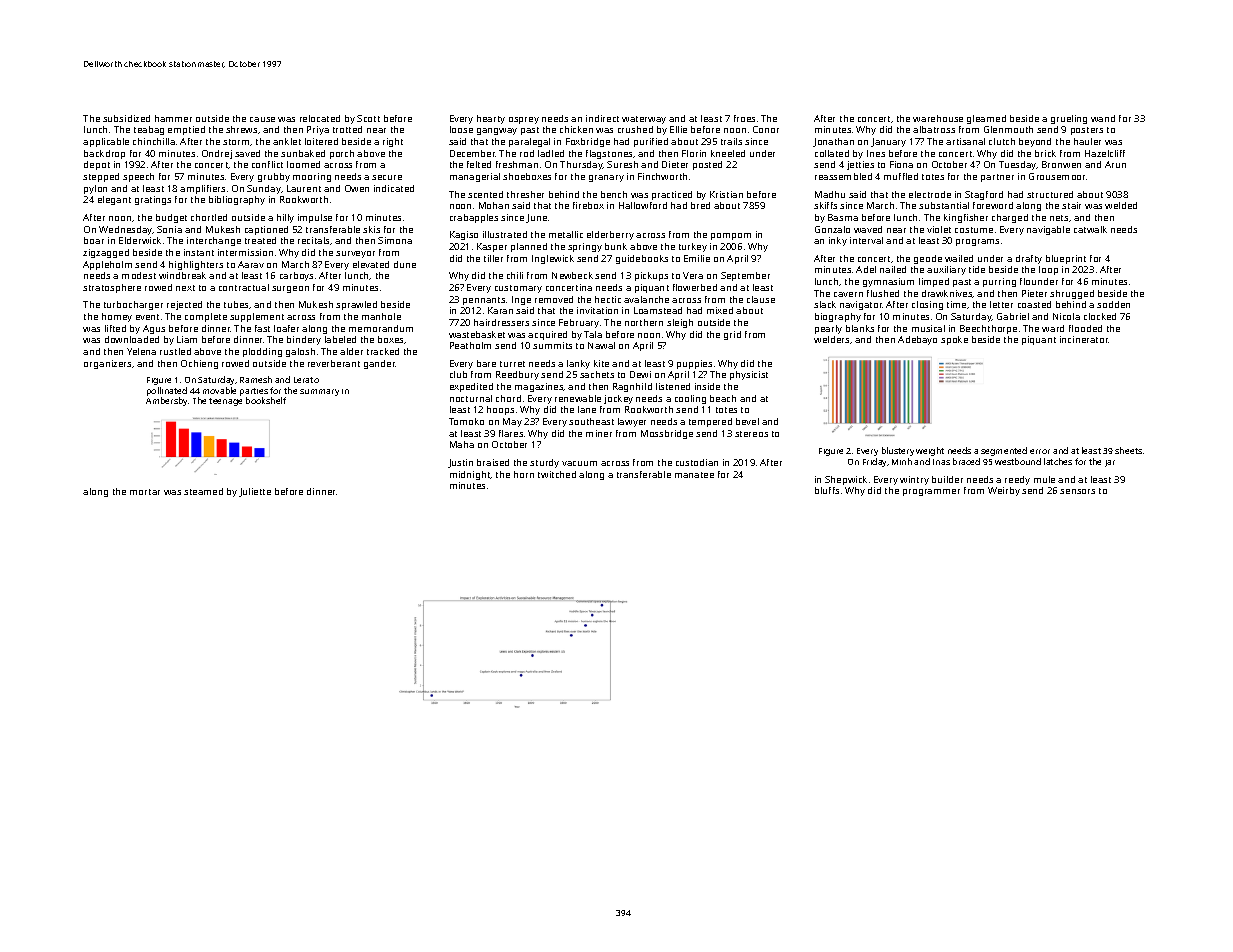 Image resolution: width=1233 pixels, height=952 pixels. I want to click on planned, so click(529, 247).
